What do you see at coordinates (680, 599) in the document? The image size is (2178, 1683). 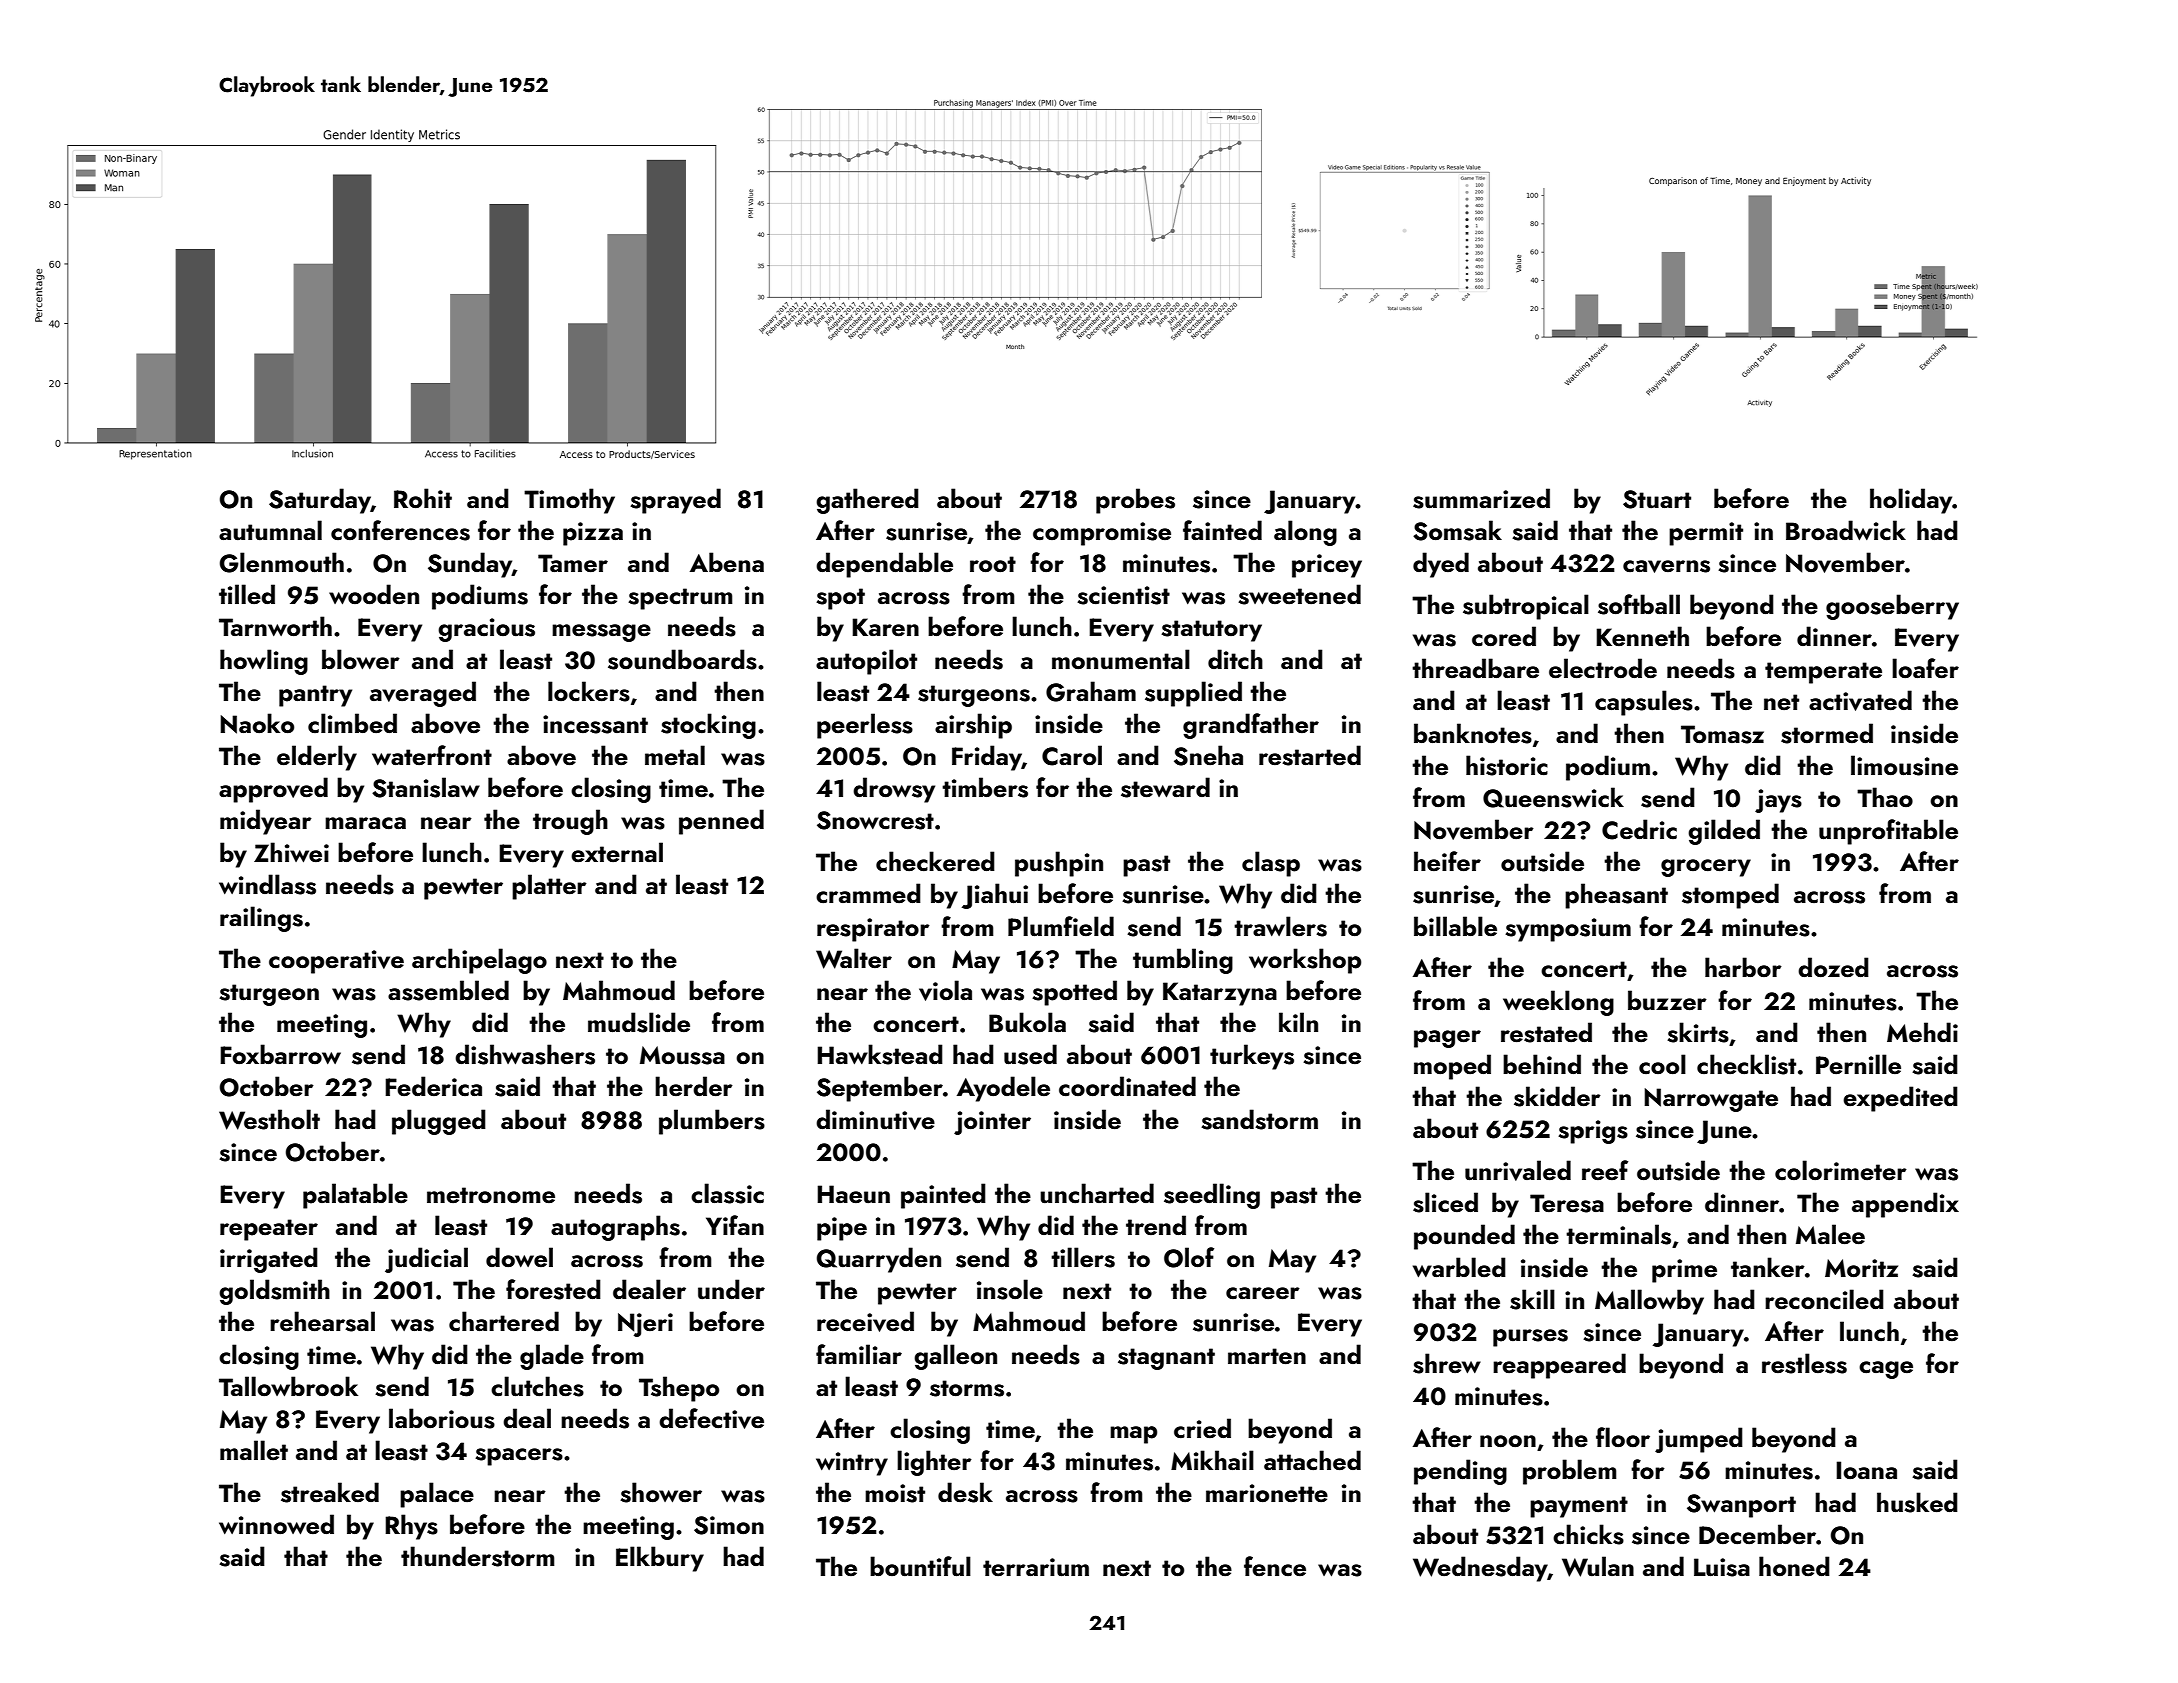 I see `spectrum` at bounding box center [680, 599].
